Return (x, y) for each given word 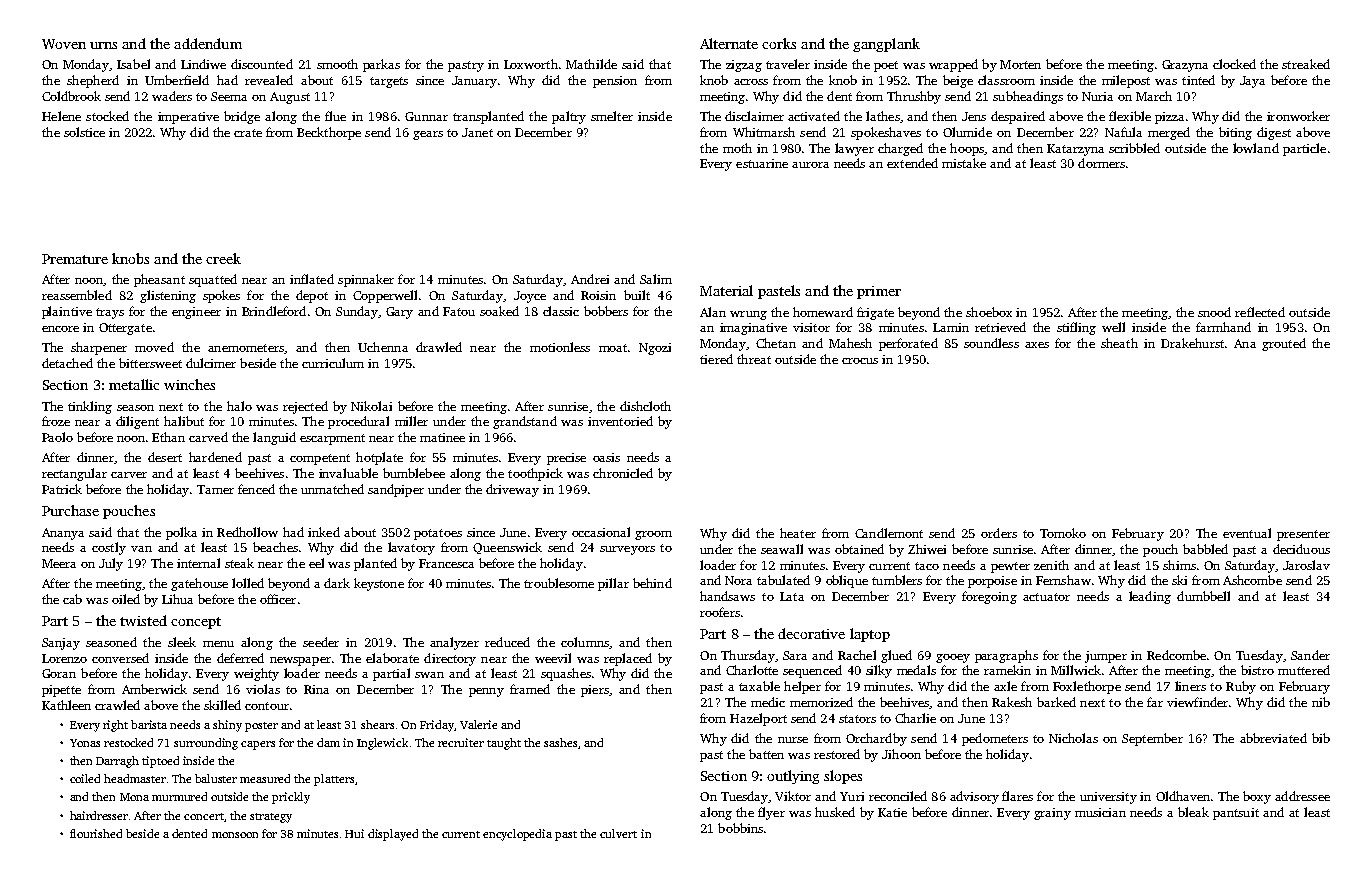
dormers (1101, 163)
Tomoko (1063, 533)
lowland (1256, 148)
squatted (213, 280)
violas (263, 689)
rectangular (74, 474)
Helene (61, 116)
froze (56, 421)
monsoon (235, 835)
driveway (512, 490)
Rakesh (1012, 702)
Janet (477, 132)
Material (726, 290)
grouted (1284, 344)
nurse (793, 740)
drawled (439, 347)
